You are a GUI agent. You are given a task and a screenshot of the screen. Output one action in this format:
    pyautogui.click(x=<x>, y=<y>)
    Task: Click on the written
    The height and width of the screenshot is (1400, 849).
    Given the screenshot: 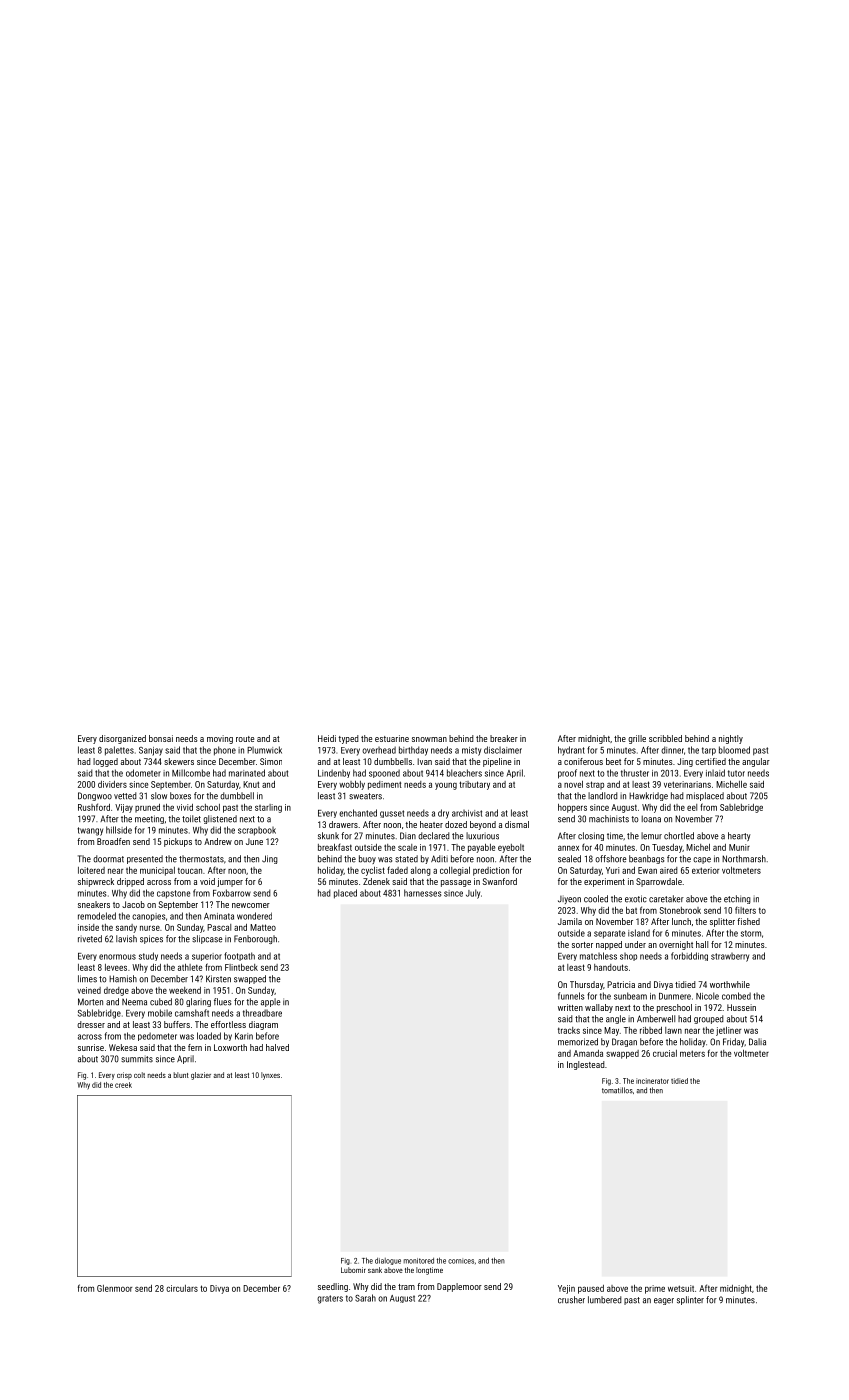 What is the action you would take?
    pyautogui.click(x=570, y=1007)
